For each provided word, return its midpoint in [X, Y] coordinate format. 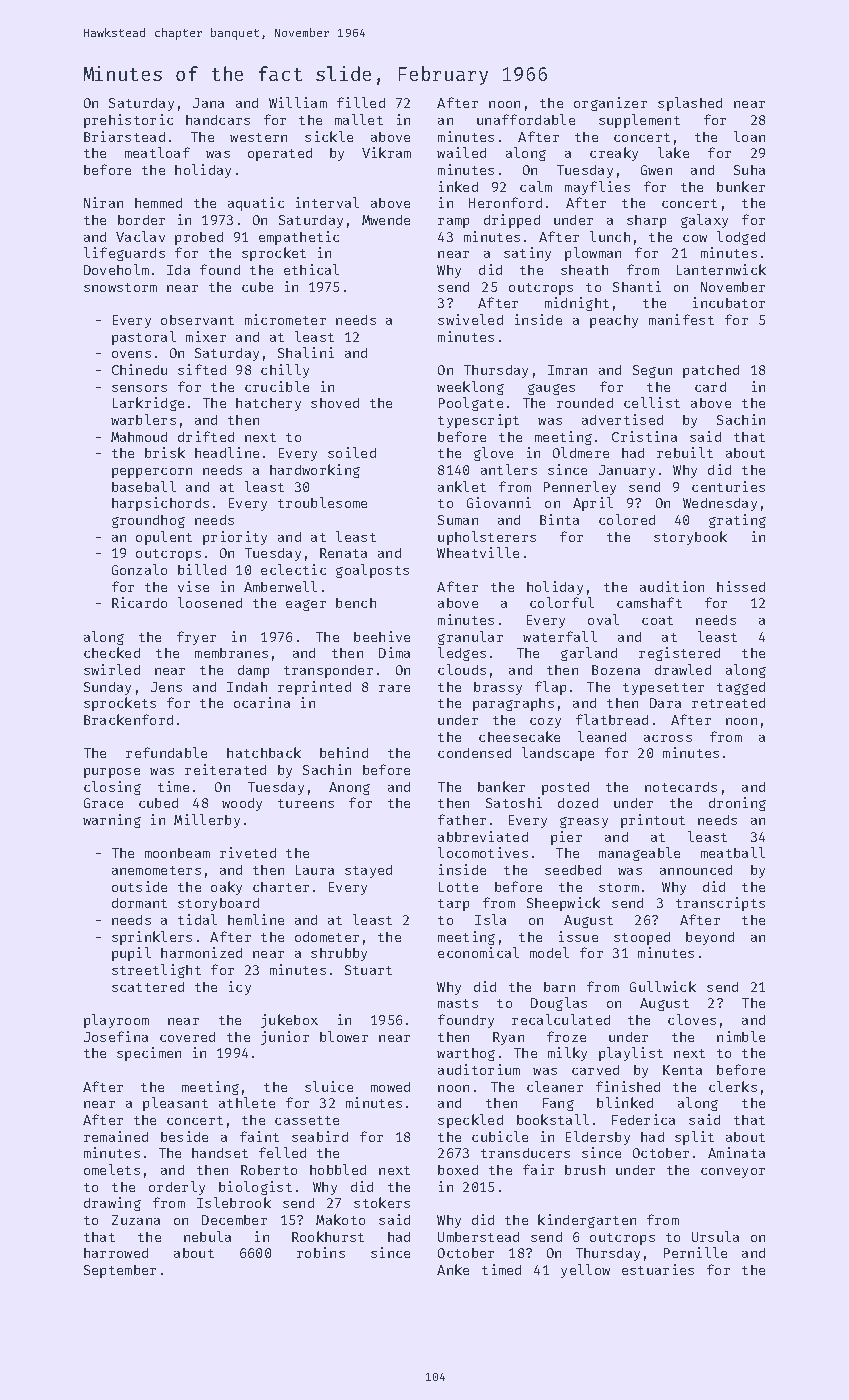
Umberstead [478, 1237]
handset [220, 1153]
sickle [329, 136]
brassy [498, 688]
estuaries [658, 1269]
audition [672, 586]
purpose [112, 773]
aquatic [256, 204]
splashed [690, 104]
